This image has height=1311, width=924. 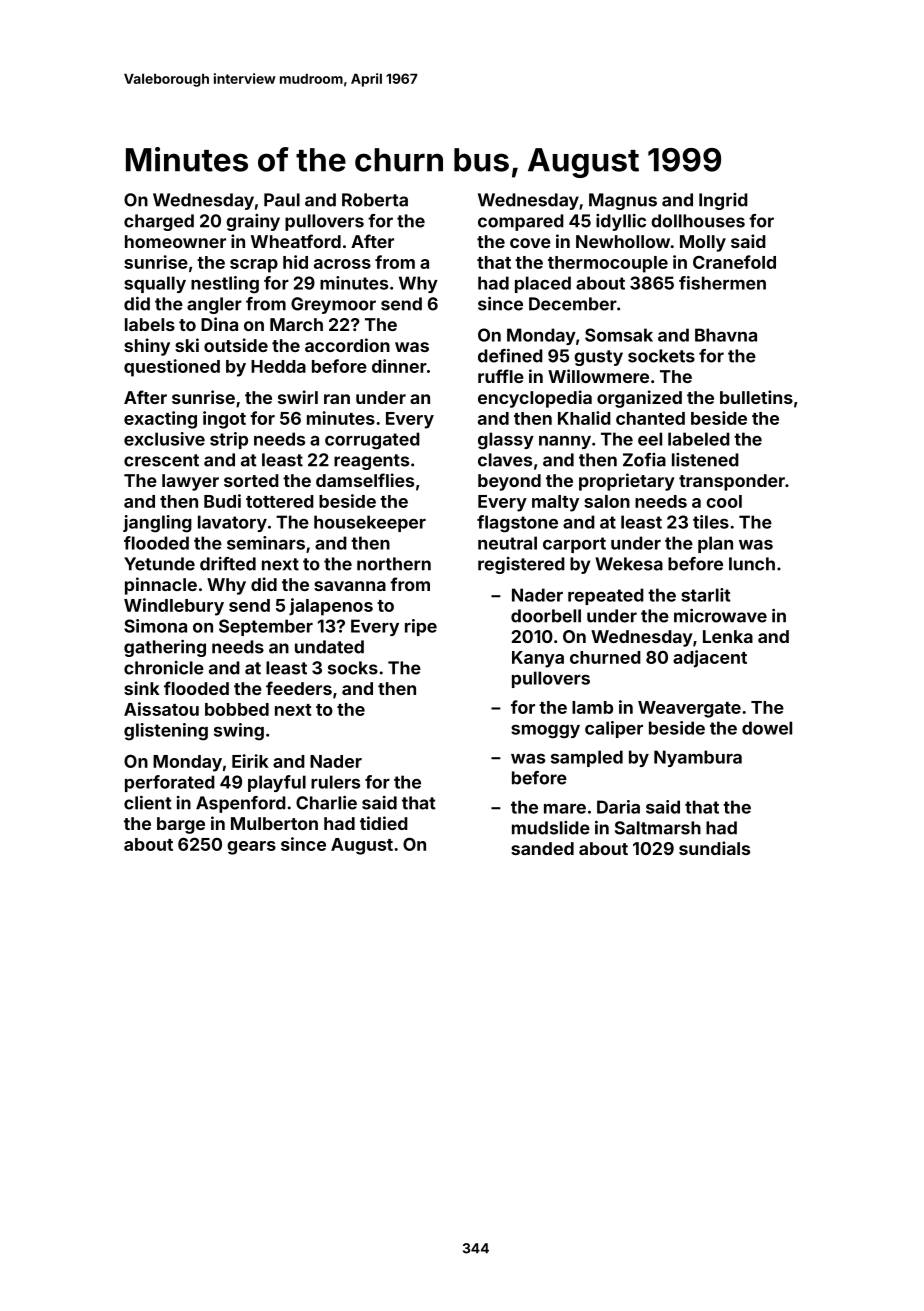 What do you see at coordinates (375, 200) in the image?
I see `Roberta` at bounding box center [375, 200].
